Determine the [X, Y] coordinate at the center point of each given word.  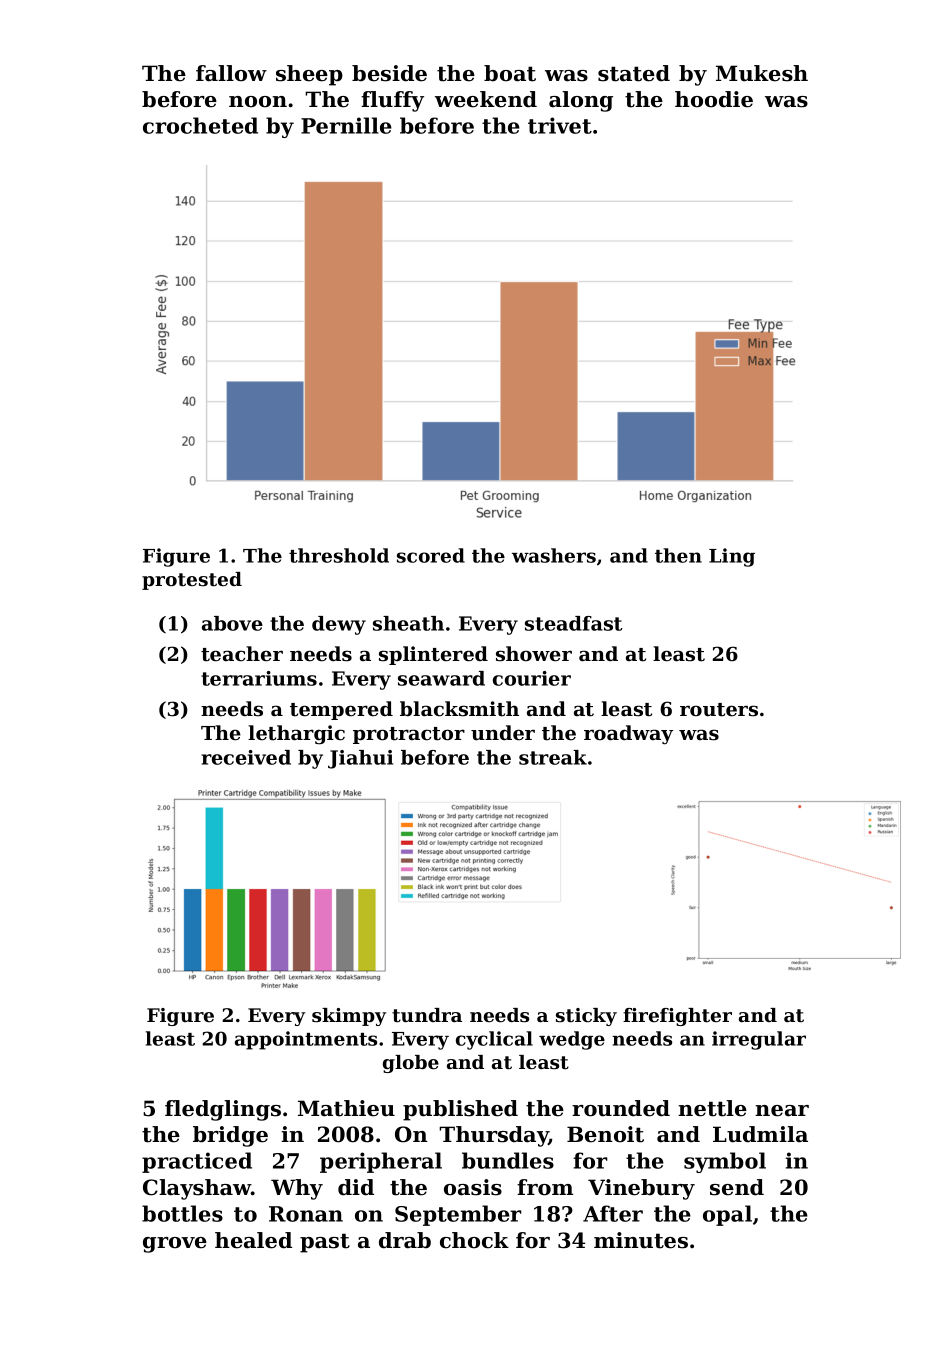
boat [510, 73]
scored [431, 555]
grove [175, 1245]
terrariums [259, 678]
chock [474, 1240]
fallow [231, 73]
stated [634, 73]
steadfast [573, 623]
